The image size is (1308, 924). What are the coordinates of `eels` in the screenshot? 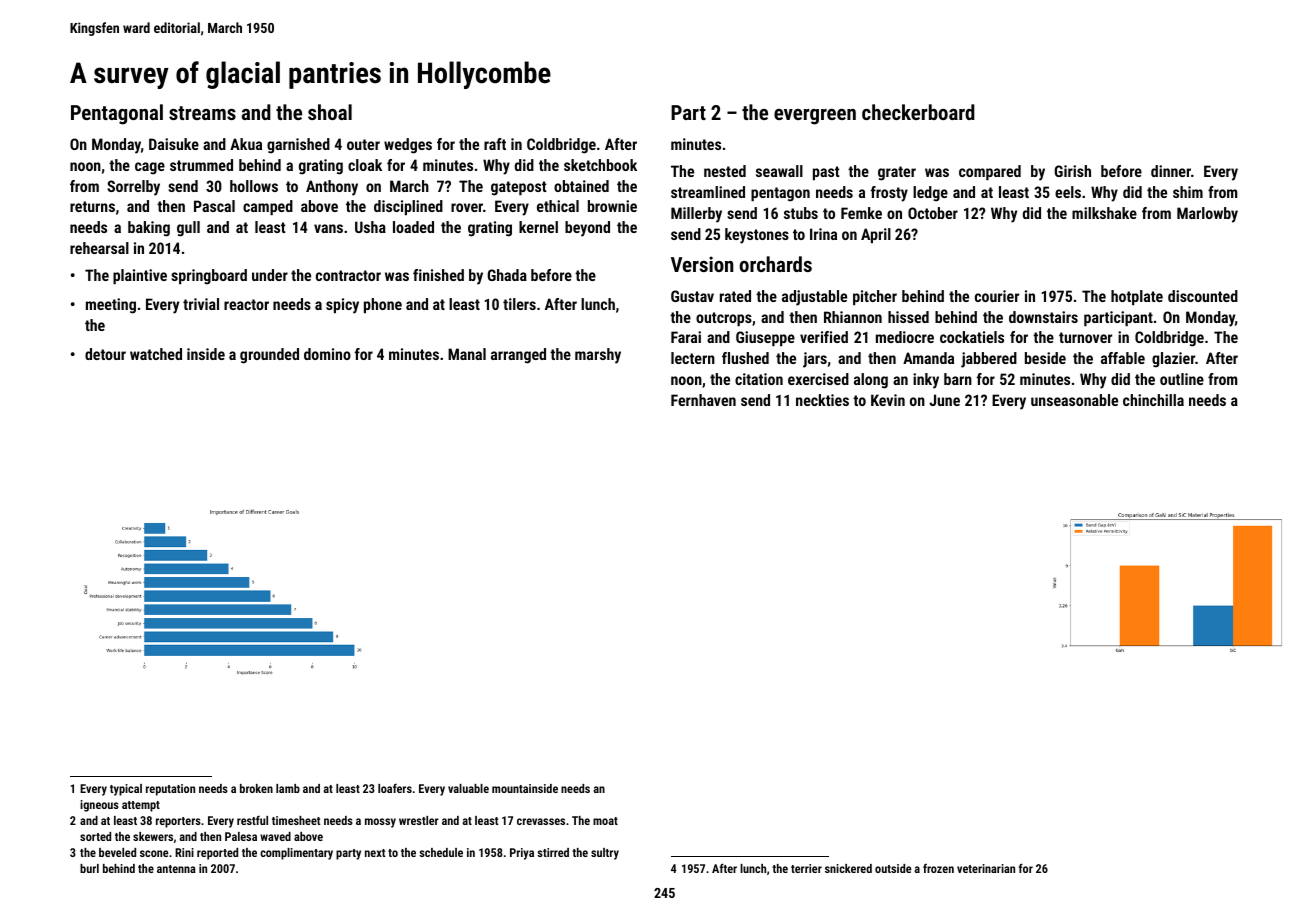 It's located at (1068, 192).
